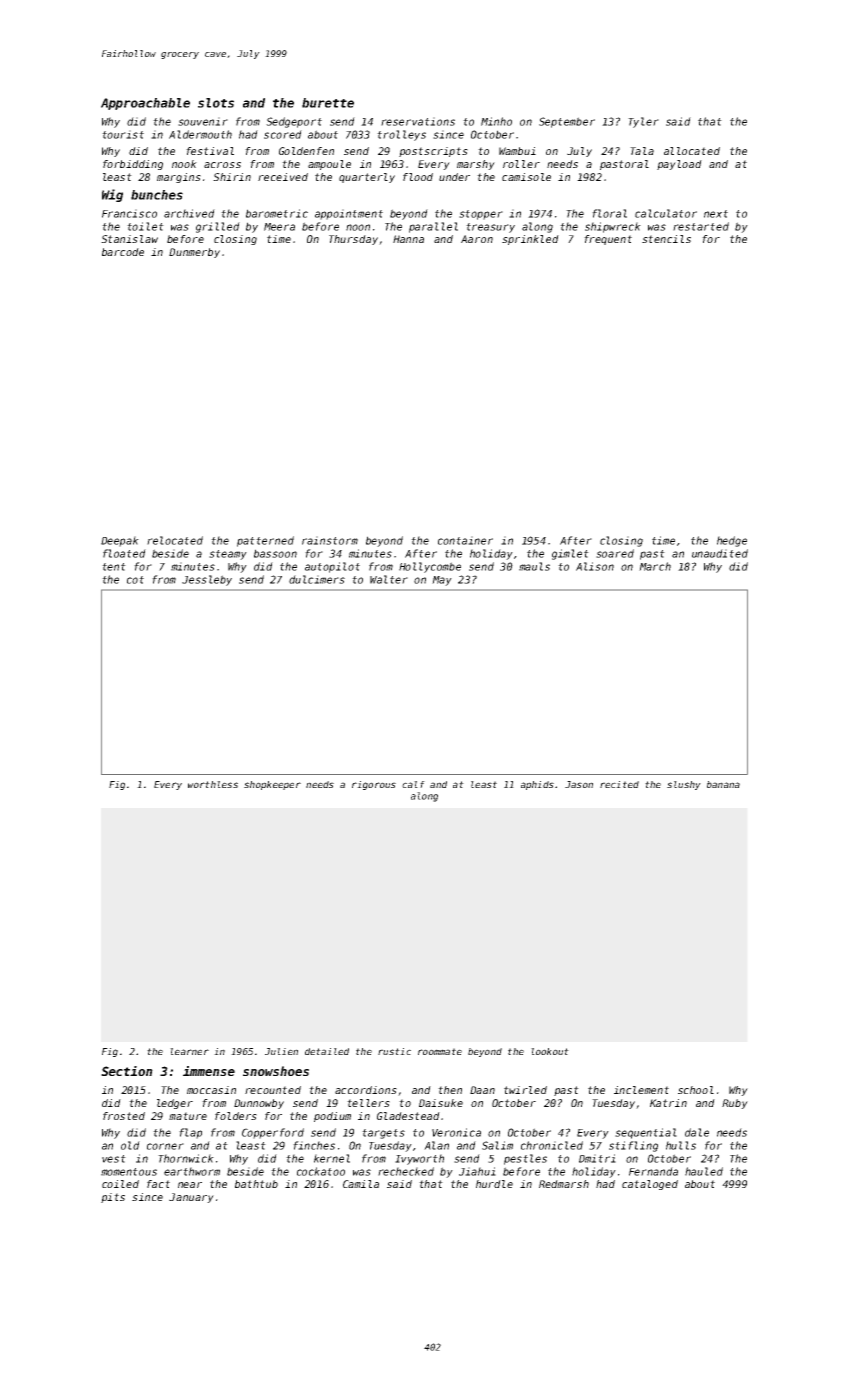 The height and width of the image is (1400, 849). I want to click on March, so click(655, 566).
